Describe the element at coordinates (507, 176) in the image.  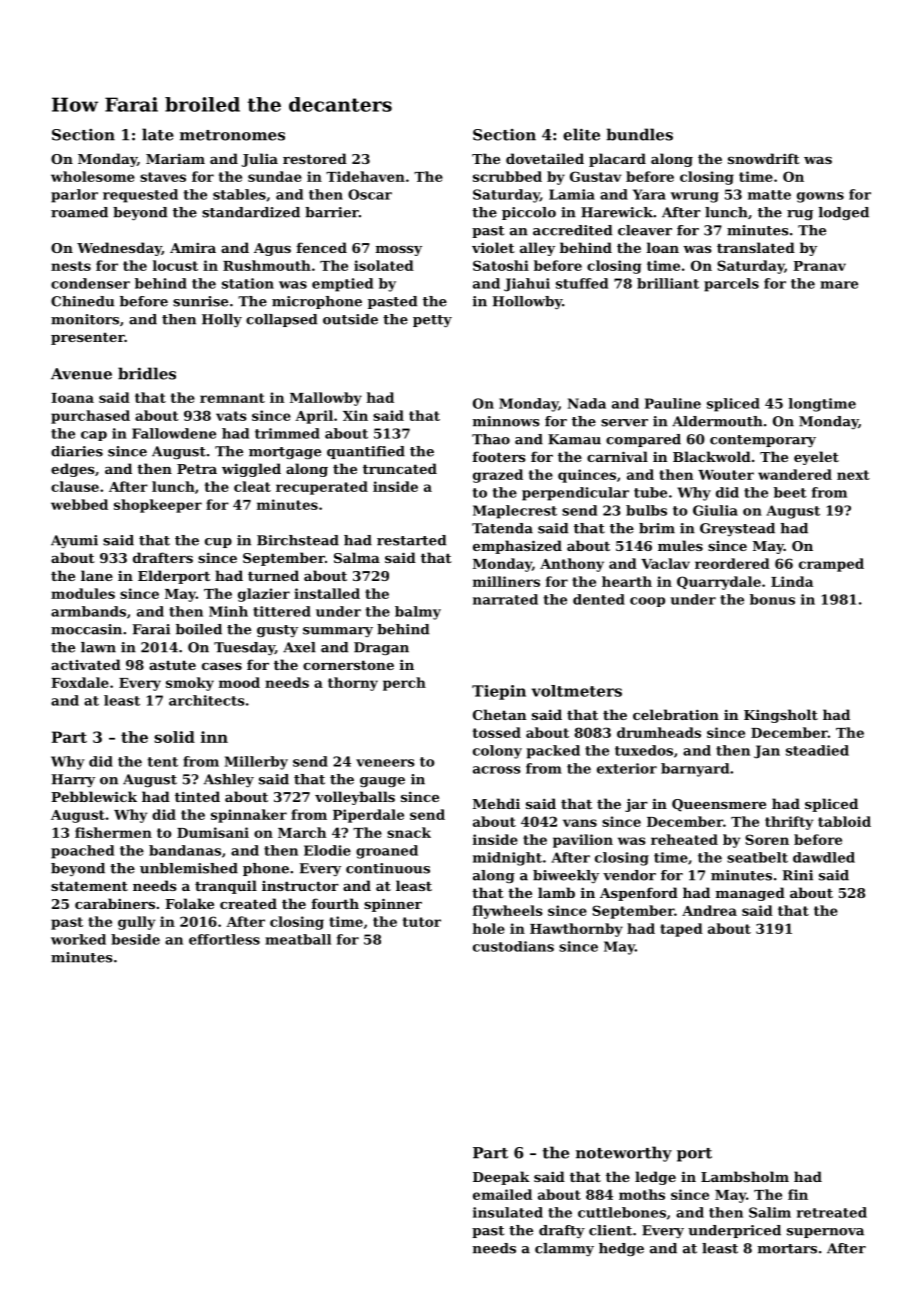
I see `scrubbed` at that location.
